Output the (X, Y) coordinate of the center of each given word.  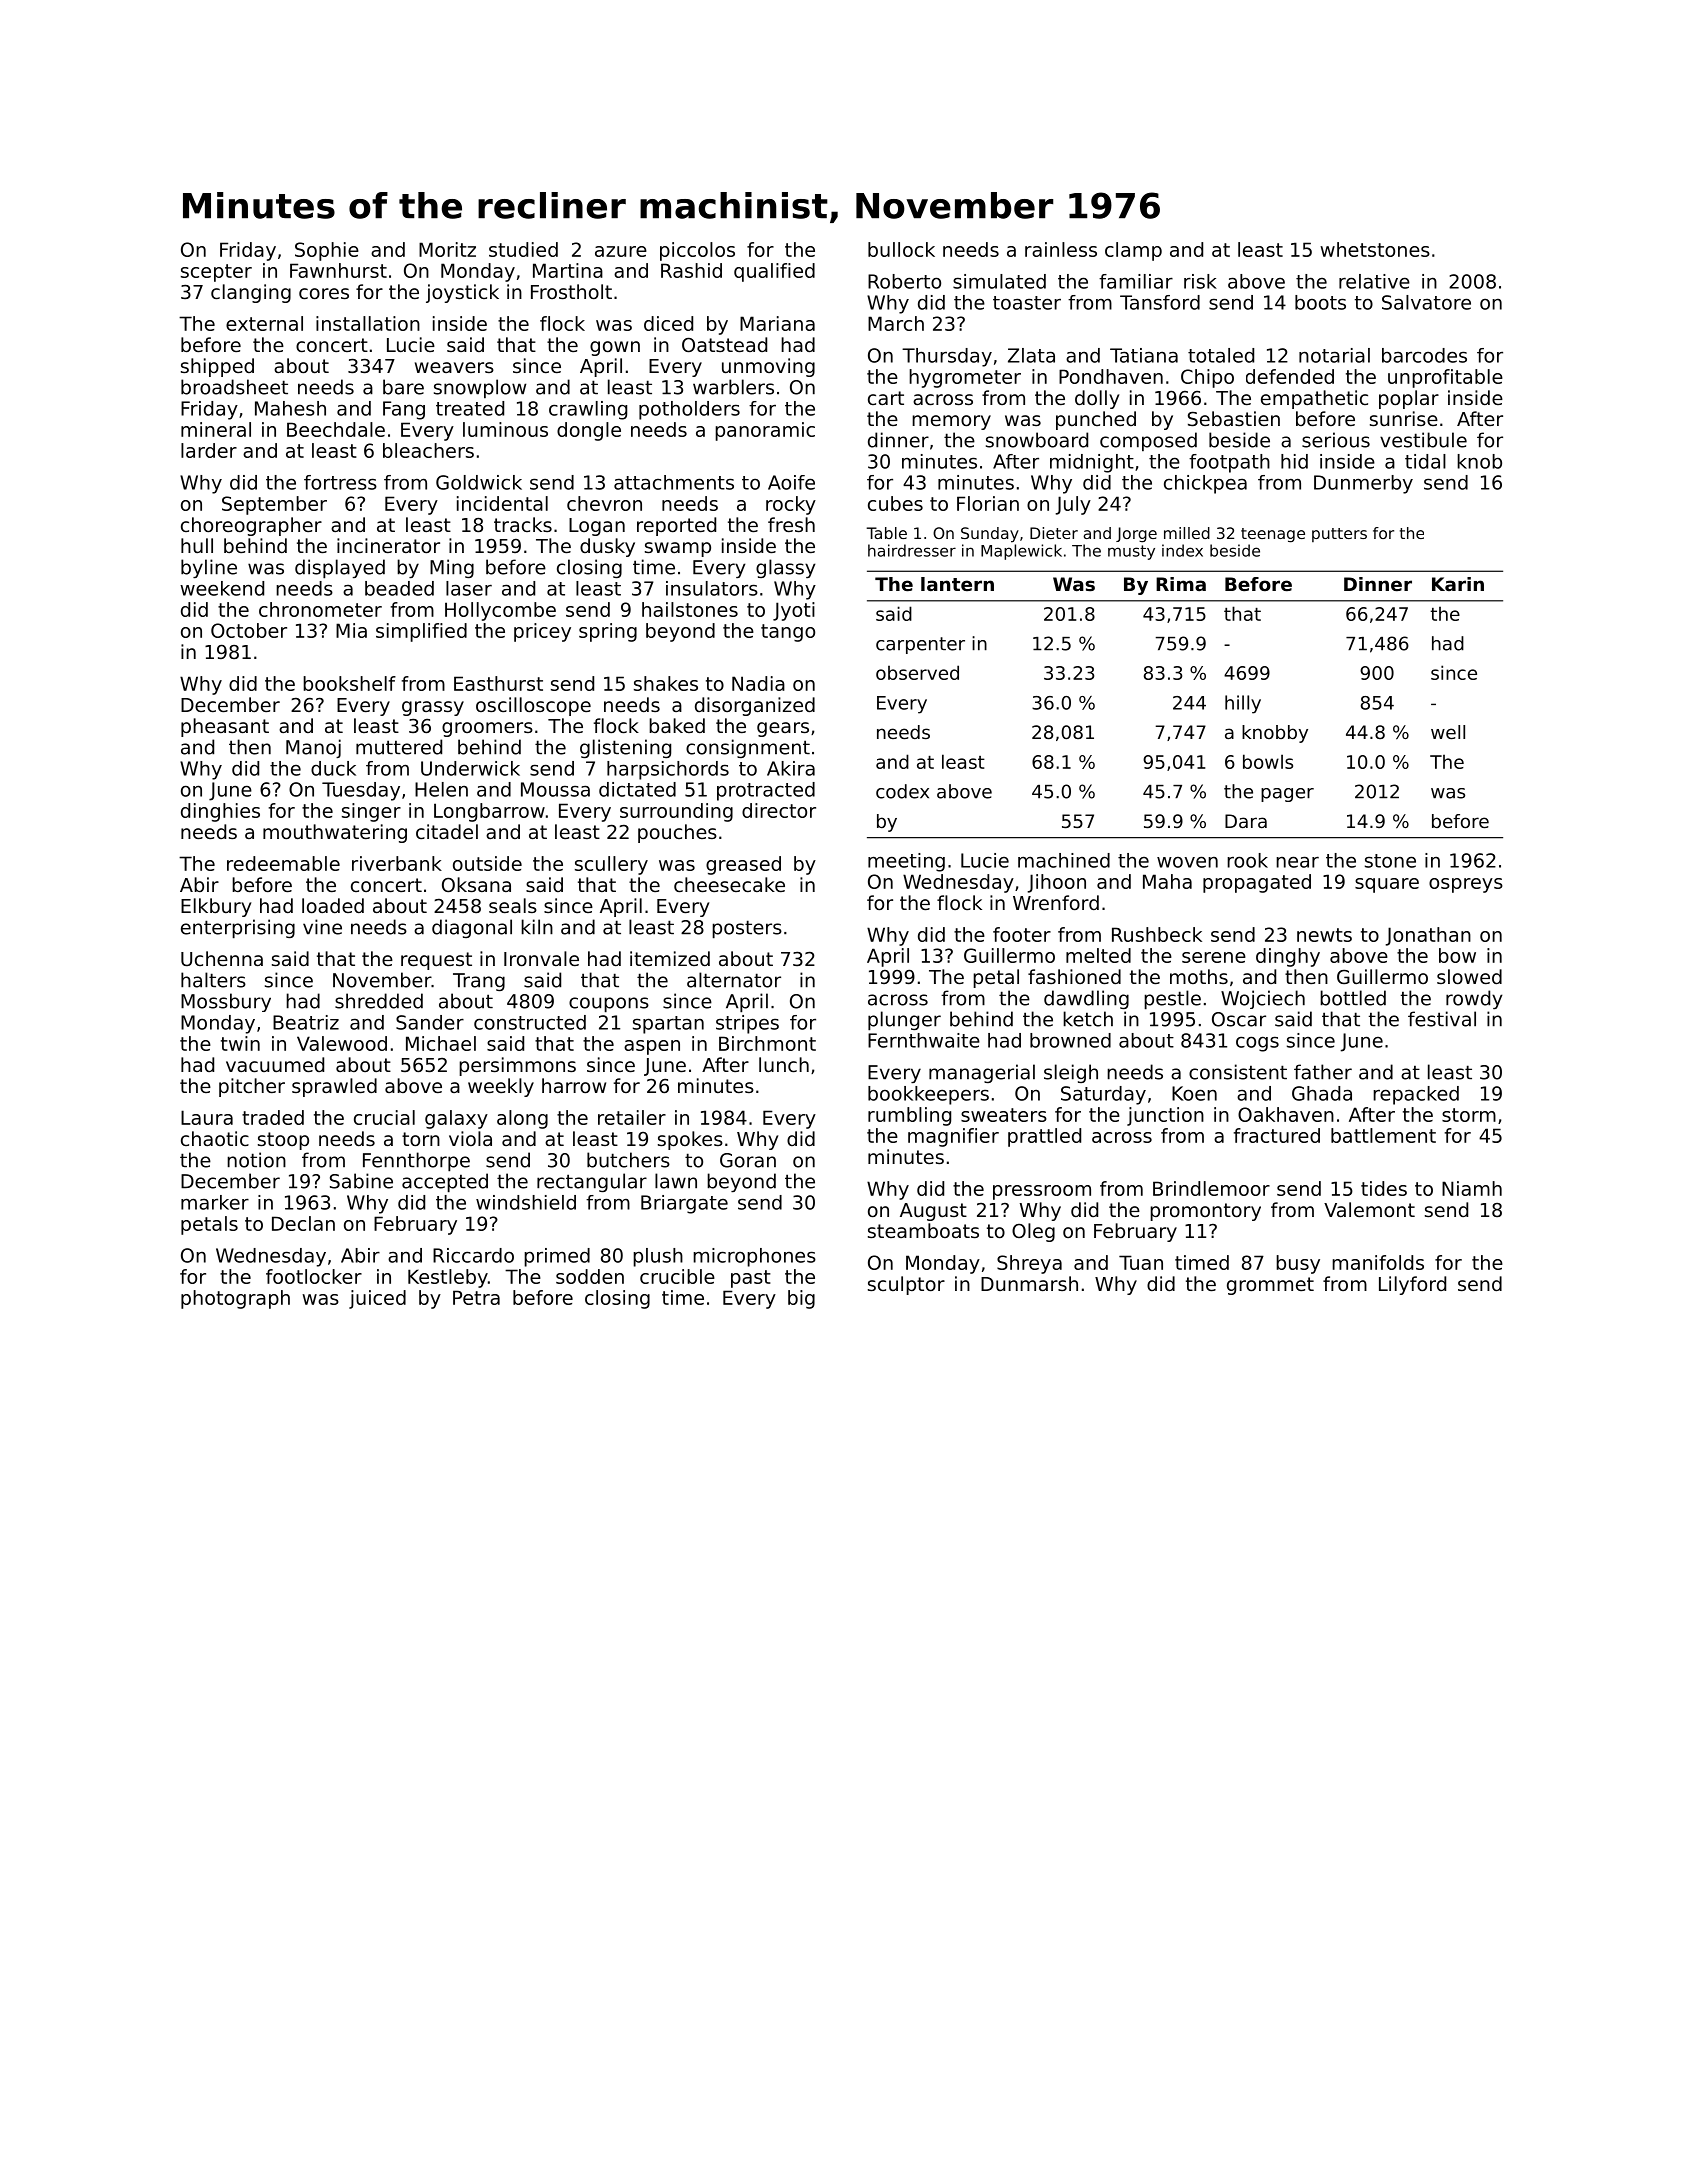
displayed (340, 569)
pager (1287, 795)
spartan (668, 1025)
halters (213, 980)
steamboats (923, 1230)
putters (1339, 535)
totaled (1221, 355)
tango (788, 633)
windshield (526, 1202)
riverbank (397, 863)
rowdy (1474, 999)
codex (902, 791)
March (896, 323)
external (264, 323)
